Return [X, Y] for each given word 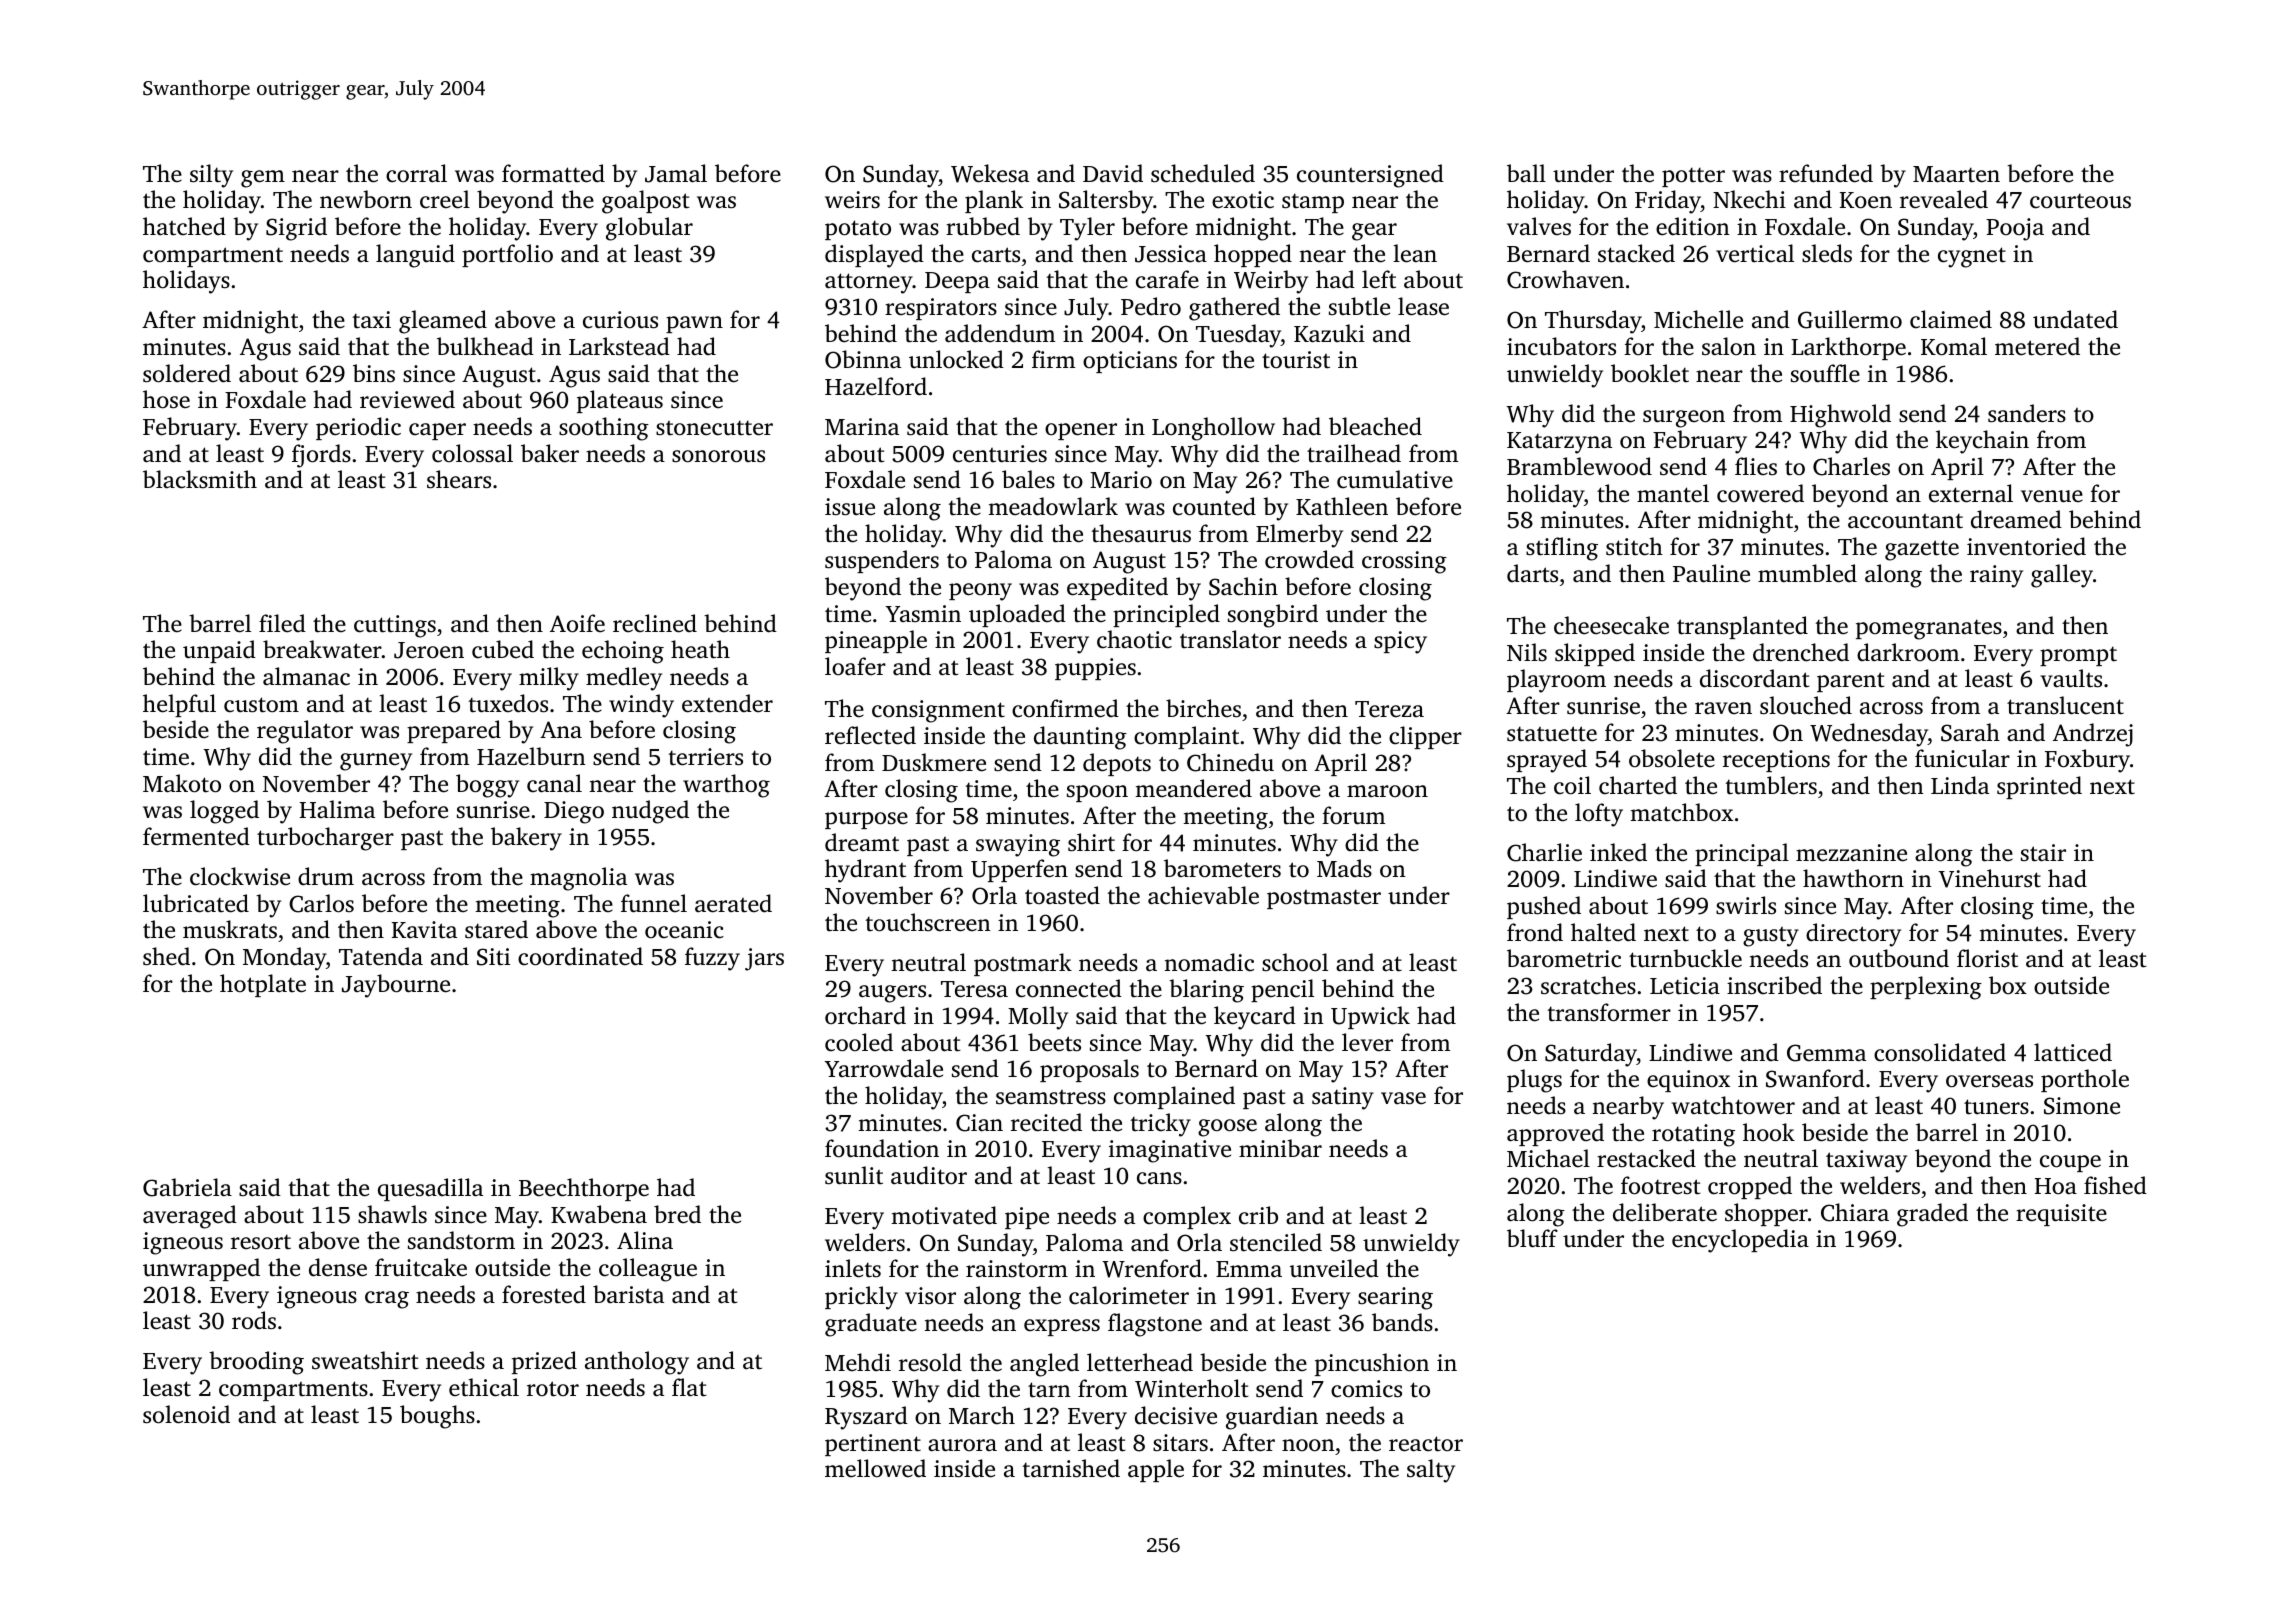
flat [689, 1387]
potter [1693, 177]
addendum [1000, 333]
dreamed [2016, 519]
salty [1431, 1471]
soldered [187, 373]
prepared [454, 731]
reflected [870, 735]
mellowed [875, 1468]
